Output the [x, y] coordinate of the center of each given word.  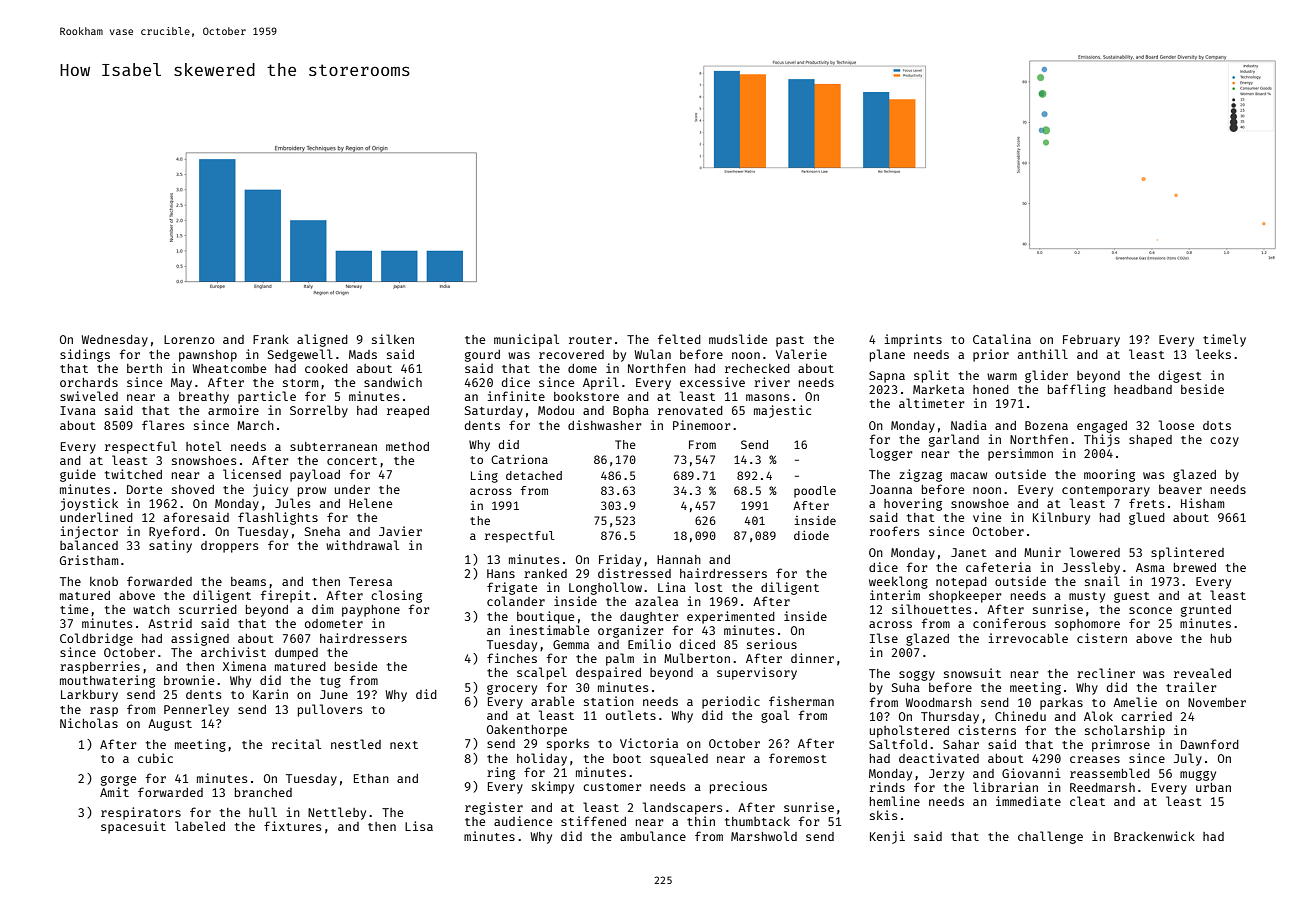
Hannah [679, 559]
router [590, 340]
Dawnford [1210, 744]
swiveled [89, 396]
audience [523, 821]
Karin [270, 694]
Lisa [419, 826]
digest [1180, 376]
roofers [894, 531]
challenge [1050, 837]
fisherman [801, 701]
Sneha [322, 531]
